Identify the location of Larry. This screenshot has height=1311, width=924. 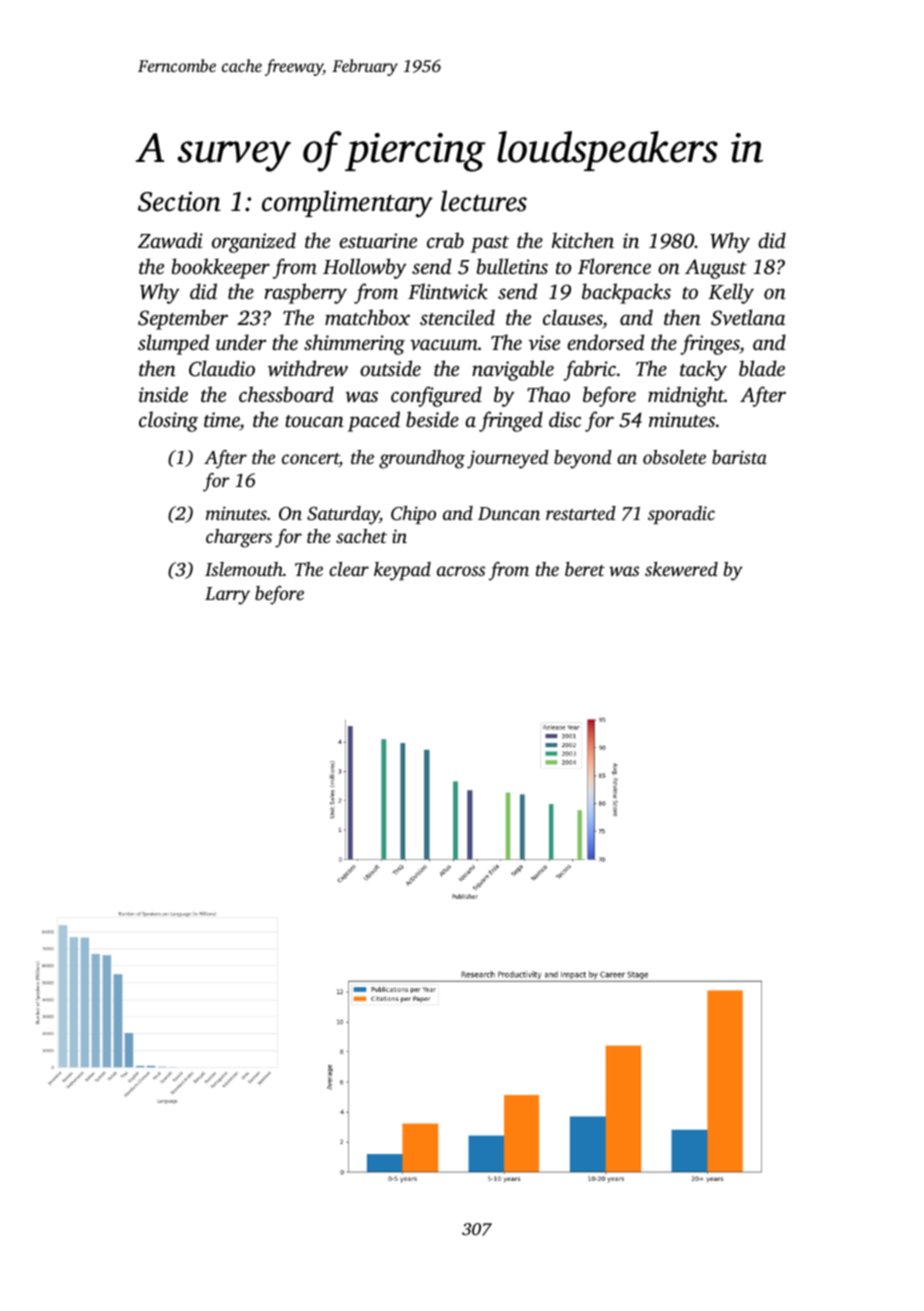
(227, 596).
